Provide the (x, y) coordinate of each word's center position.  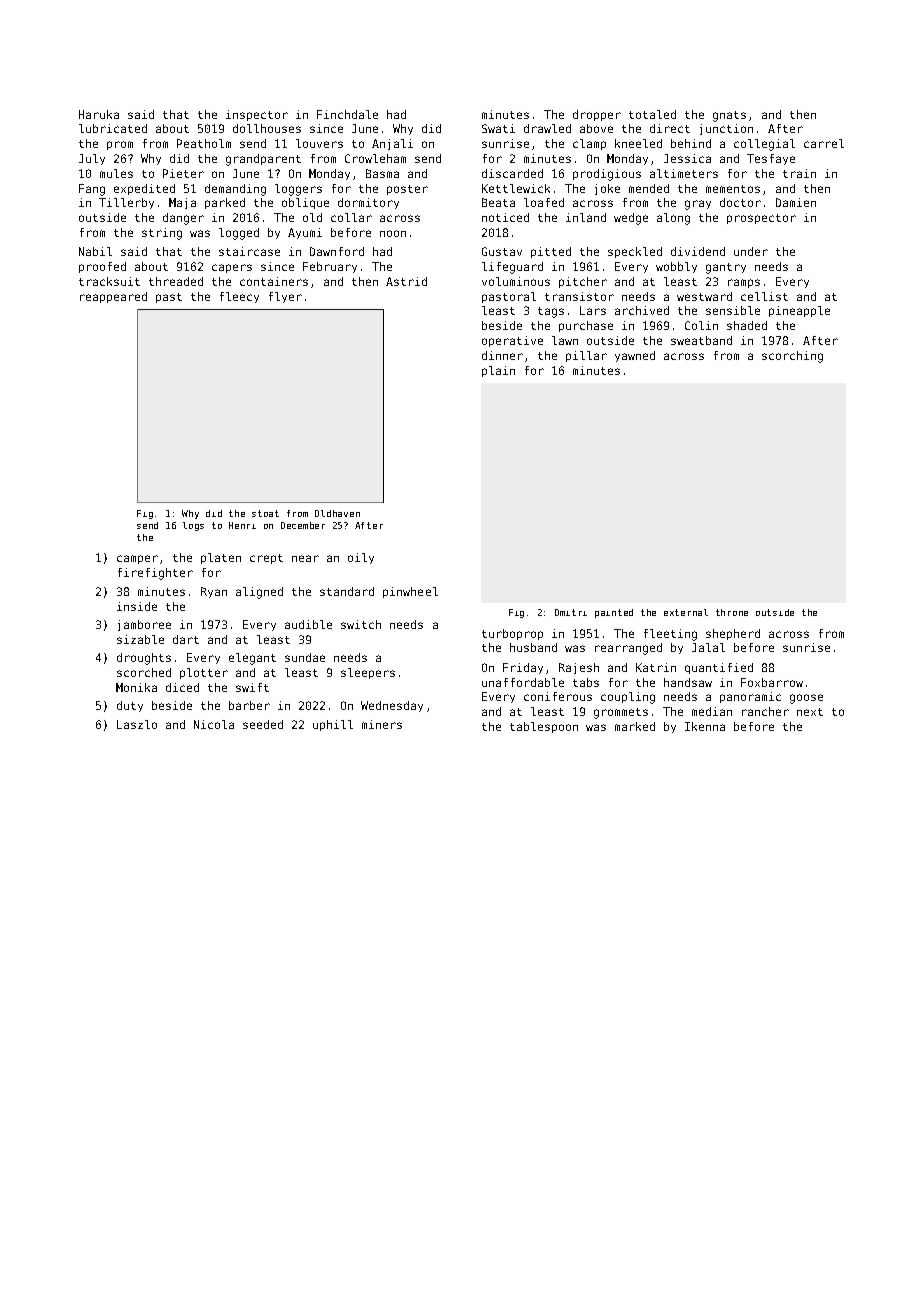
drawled (547, 128)
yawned (635, 356)
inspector (257, 115)
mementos (733, 189)
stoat (265, 513)
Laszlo (137, 724)
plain (498, 371)
